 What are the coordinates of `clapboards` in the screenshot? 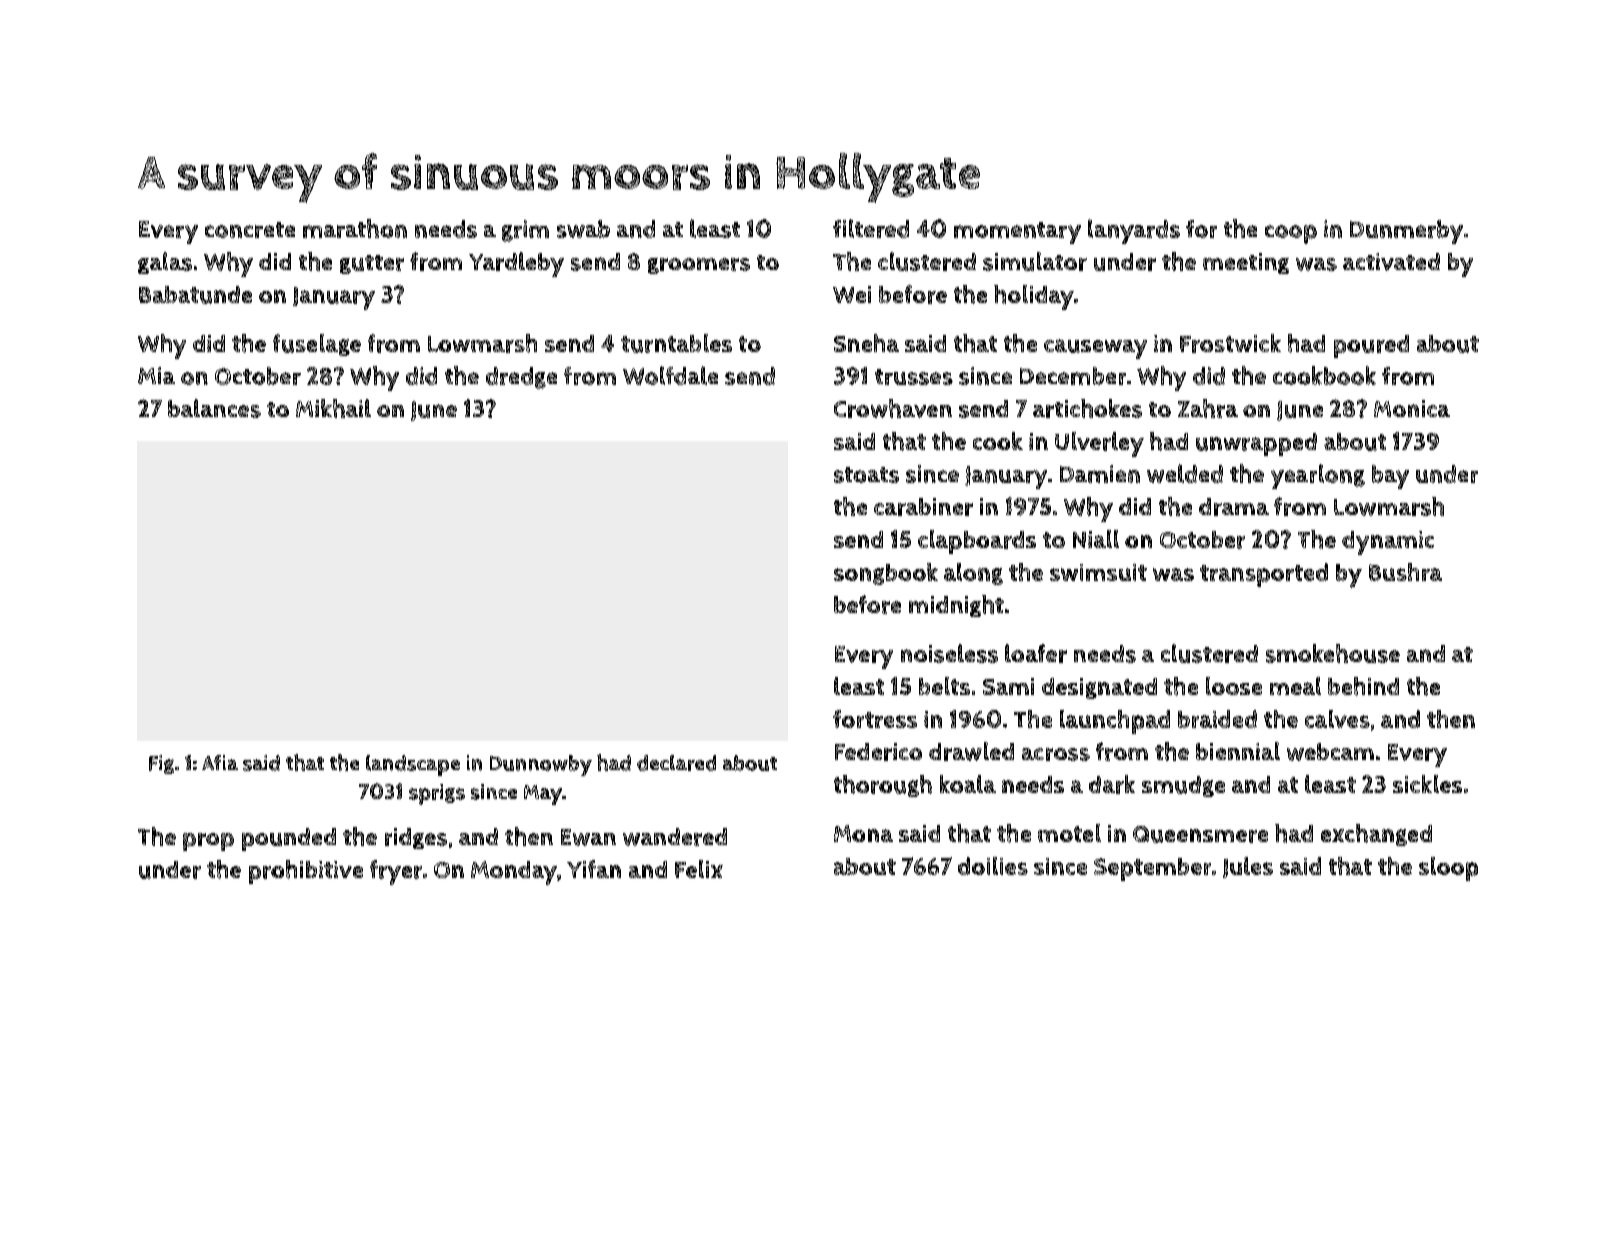 It's located at (977, 542).
